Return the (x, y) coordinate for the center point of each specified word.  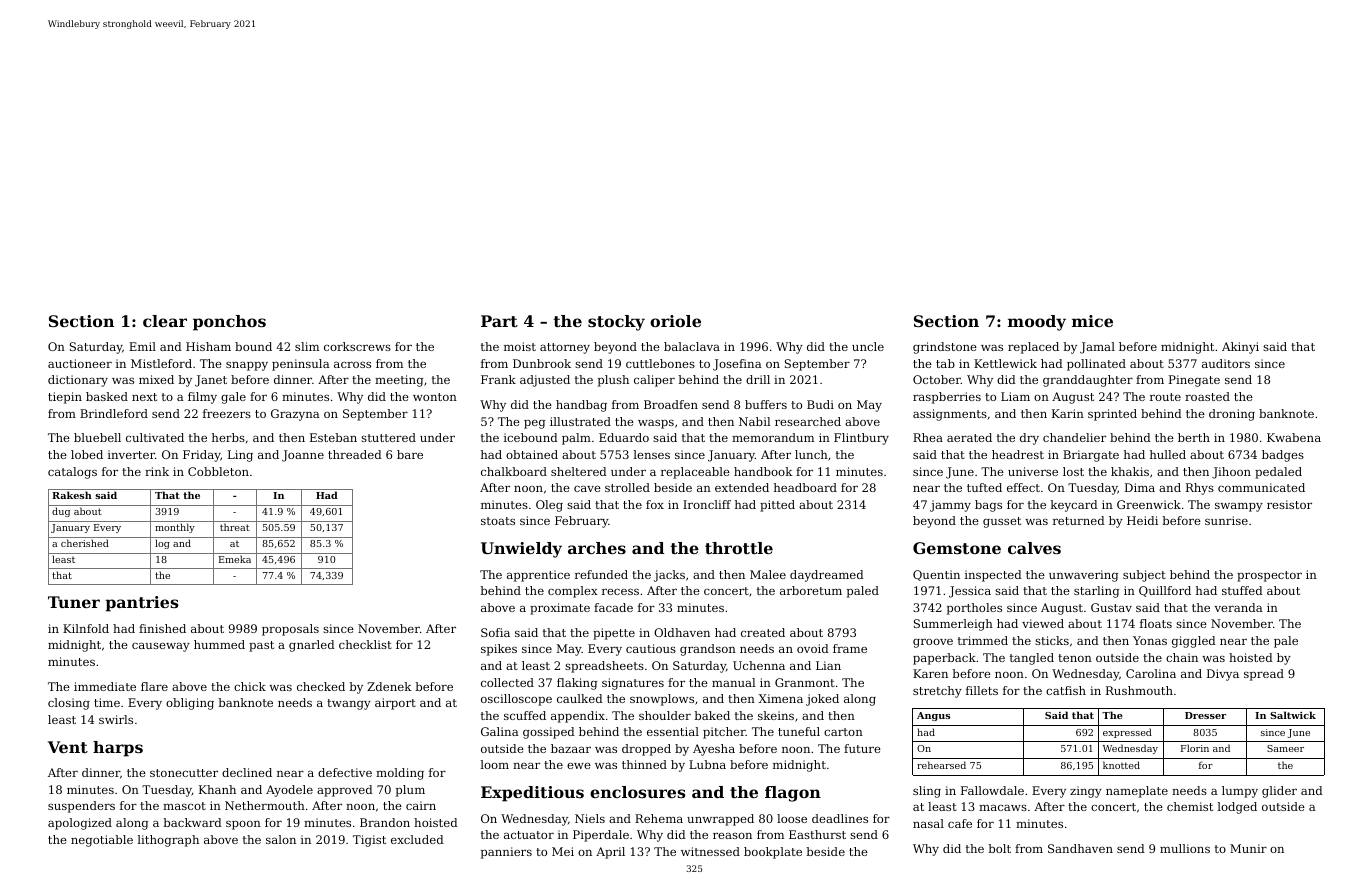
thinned (644, 764)
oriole (675, 321)
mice (1092, 321)
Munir (1248, 848)
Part (499, 321)
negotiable (102, 841)
